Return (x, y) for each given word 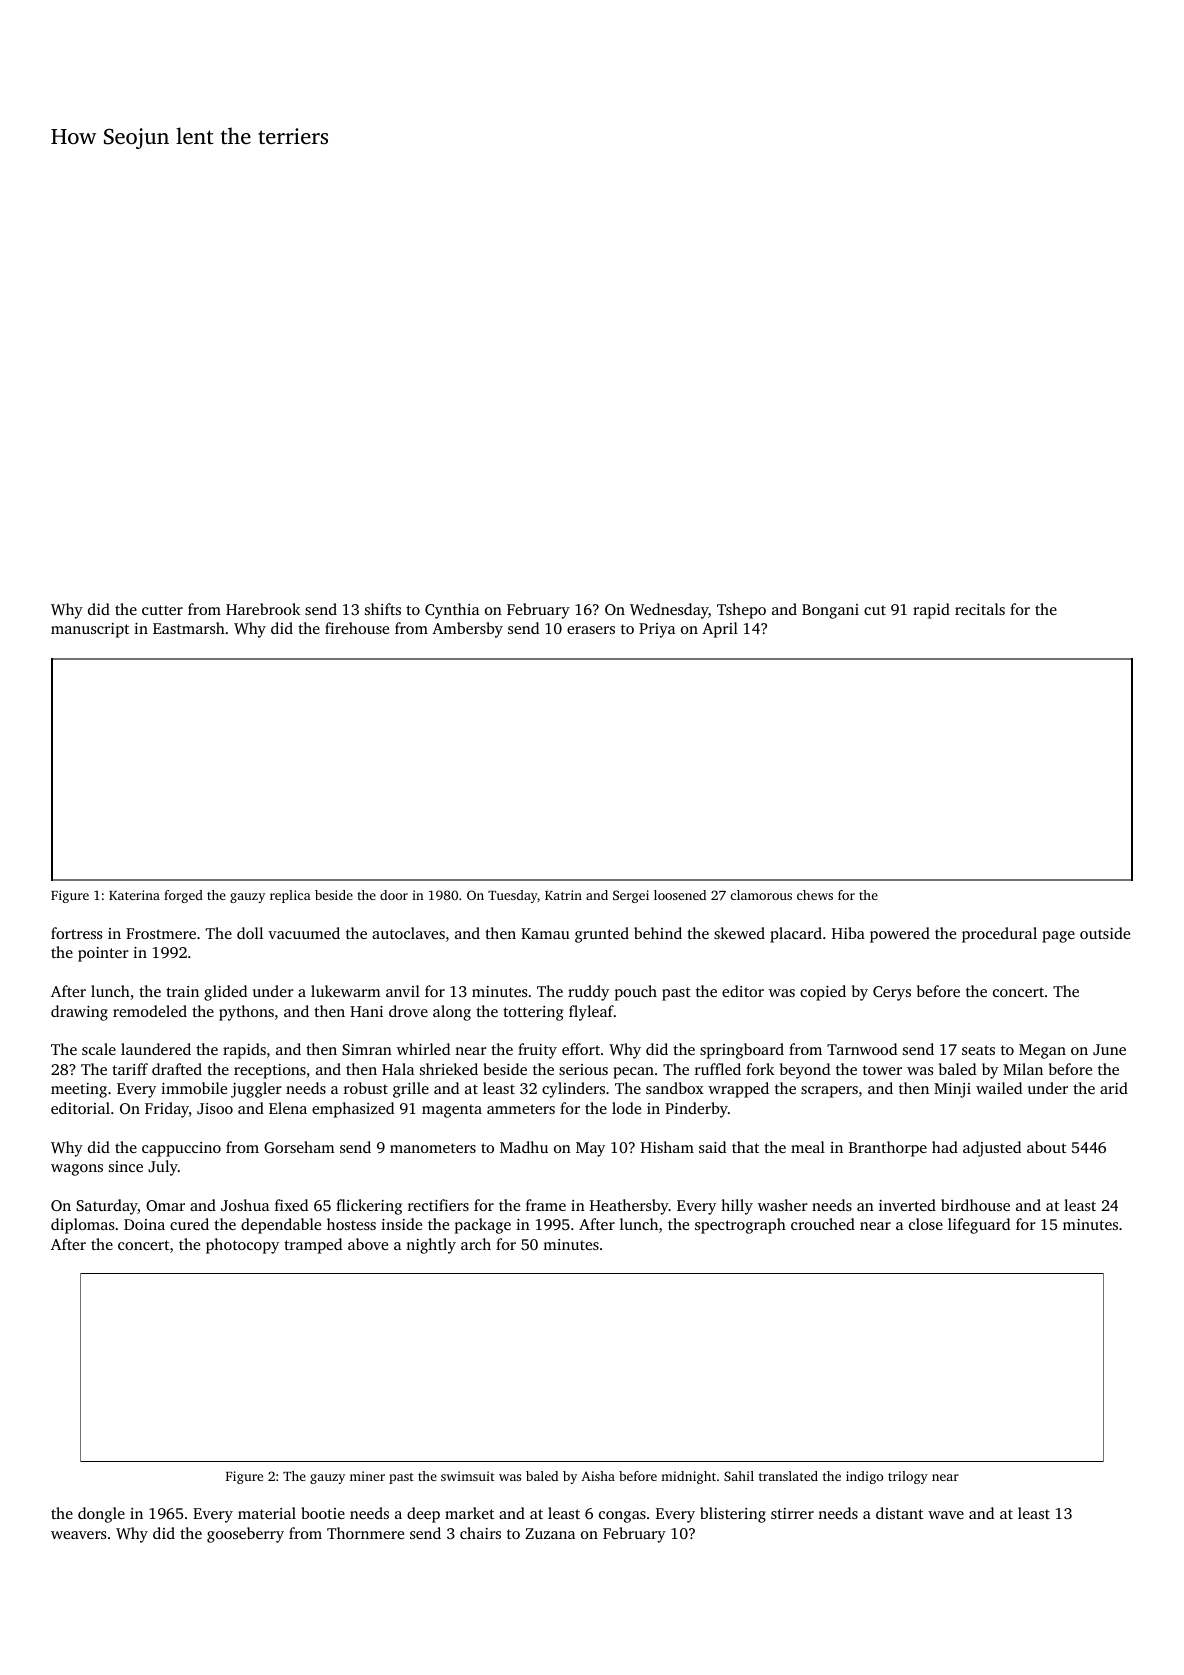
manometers (433, 1148)
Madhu (524, 1147)
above (368, 1244)
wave (946, 1515)
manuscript (90, 630)
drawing (79, 1013)
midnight (688, 1477)
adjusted (992, 1149)
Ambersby (467, 630)
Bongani (830, 611)
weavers (78, 1535)
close (926, 1224)
